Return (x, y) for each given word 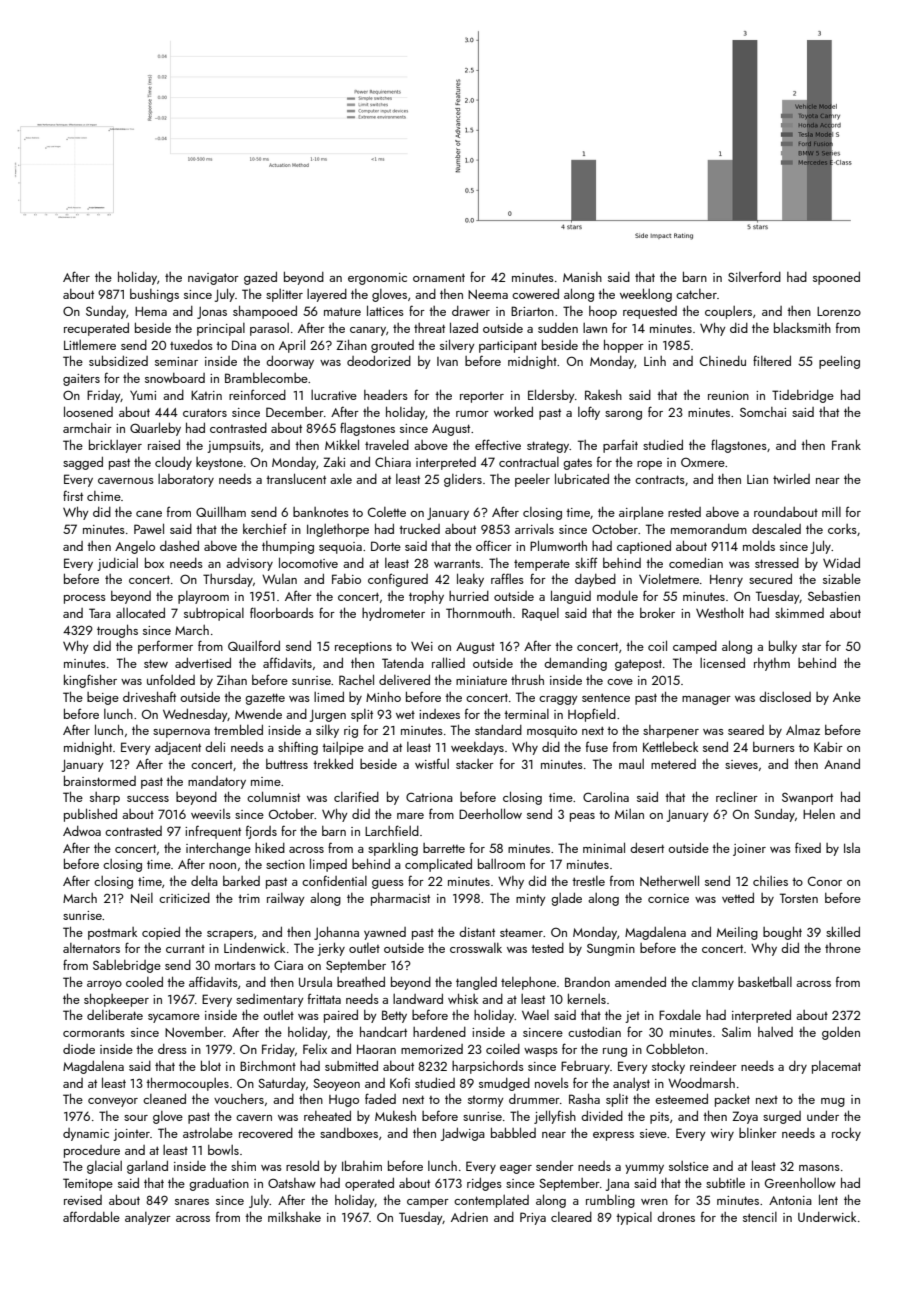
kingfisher (90, 681)
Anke (847, 697)
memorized (432, 1049)
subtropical (214, 614)
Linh (655, 361)
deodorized (379, 361)
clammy (713, 983)
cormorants (94, 1033)
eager (516, 1169)
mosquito (552, 732)
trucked (419, 529)
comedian (696, 563)
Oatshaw (292, 1183)
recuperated (96, 329)
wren (654, 1202)
